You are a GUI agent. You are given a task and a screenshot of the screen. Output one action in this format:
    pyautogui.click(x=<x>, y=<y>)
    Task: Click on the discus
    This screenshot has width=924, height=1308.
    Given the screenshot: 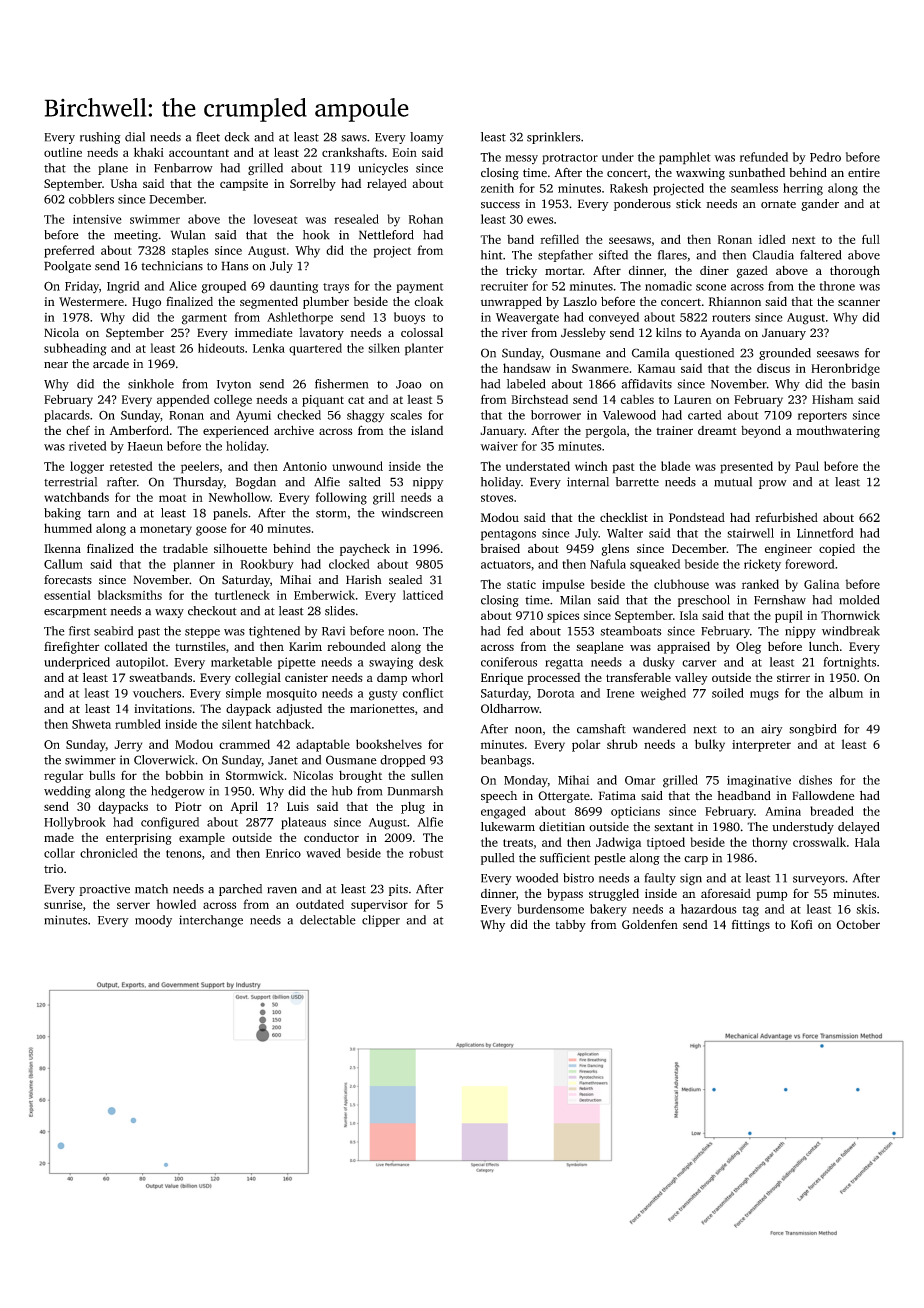 What is the action you would take?
    pyautogui.click(x=773, y=368)
